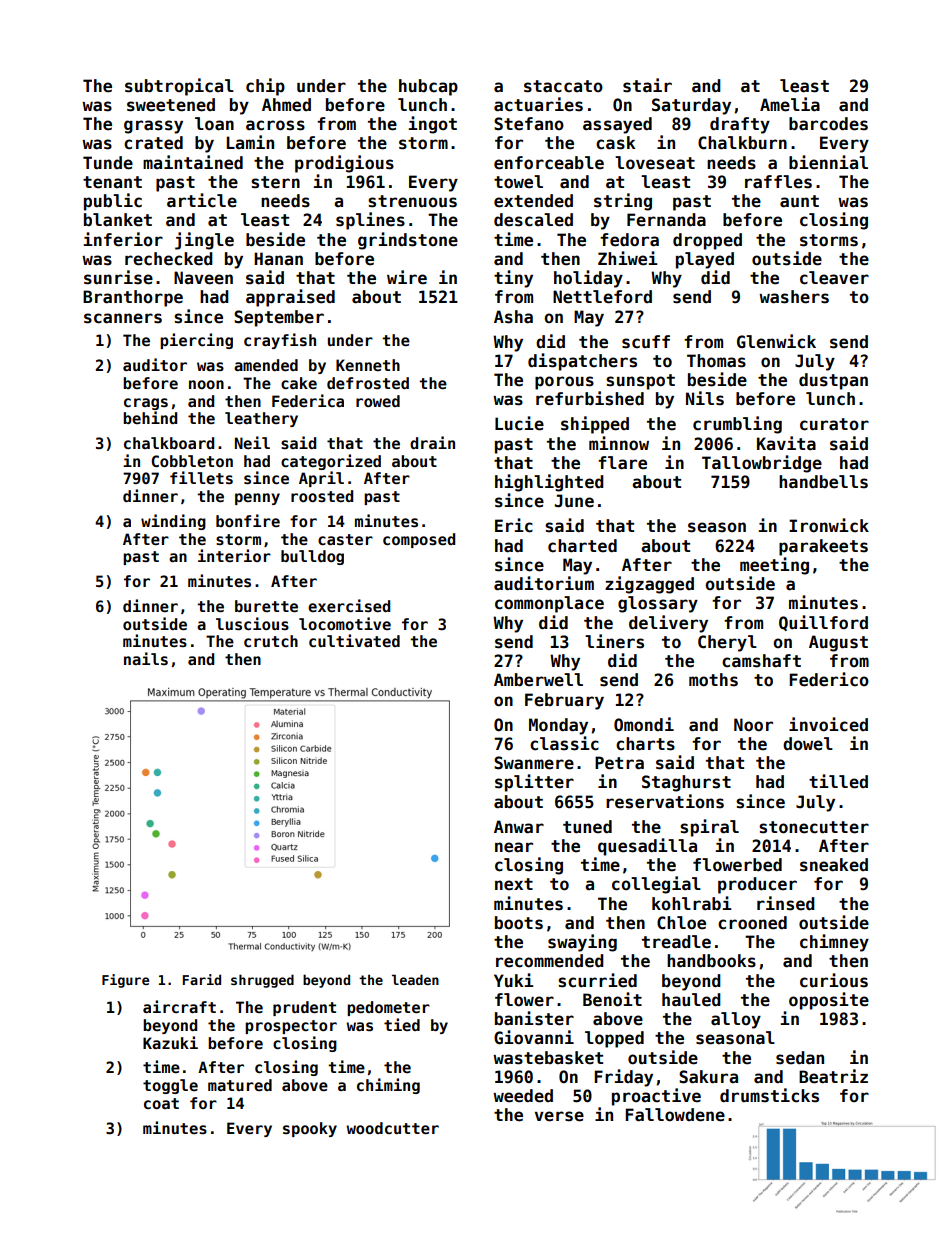 The width and height of the screenshot is (952, 1233). I want to click on chimney, so click(834, 943).
